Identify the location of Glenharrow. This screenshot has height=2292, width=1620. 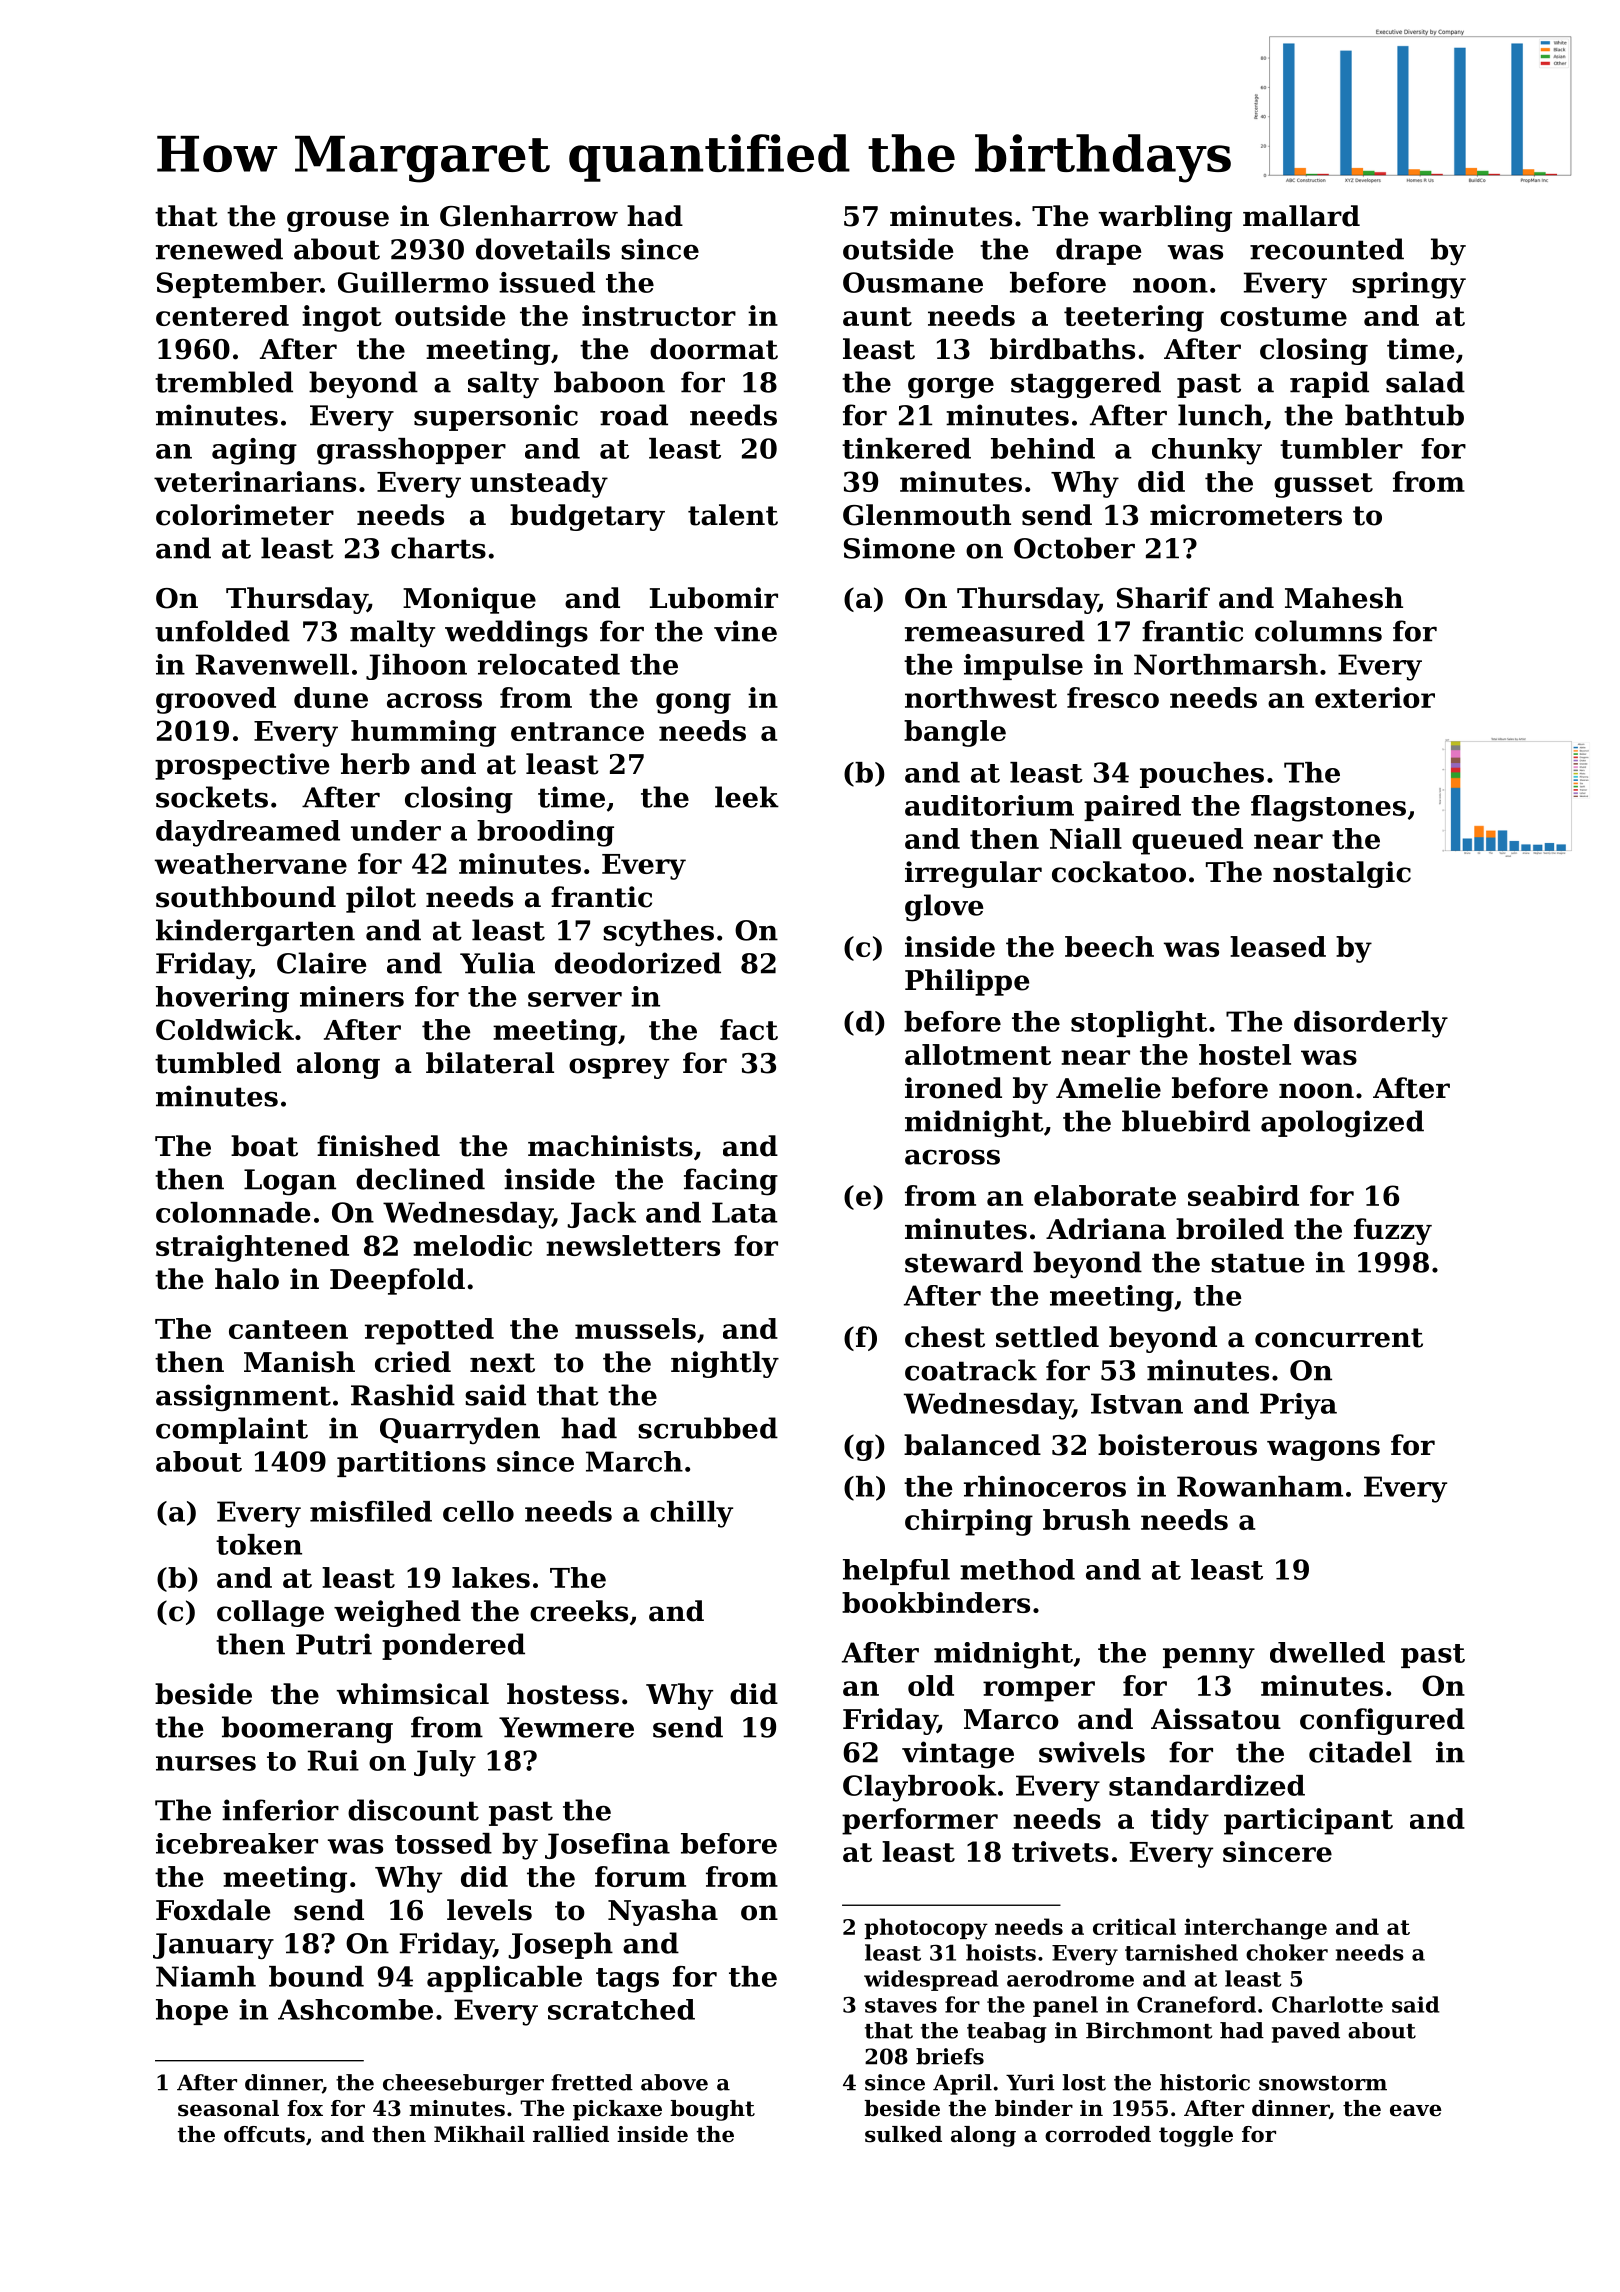
(529, 216).
